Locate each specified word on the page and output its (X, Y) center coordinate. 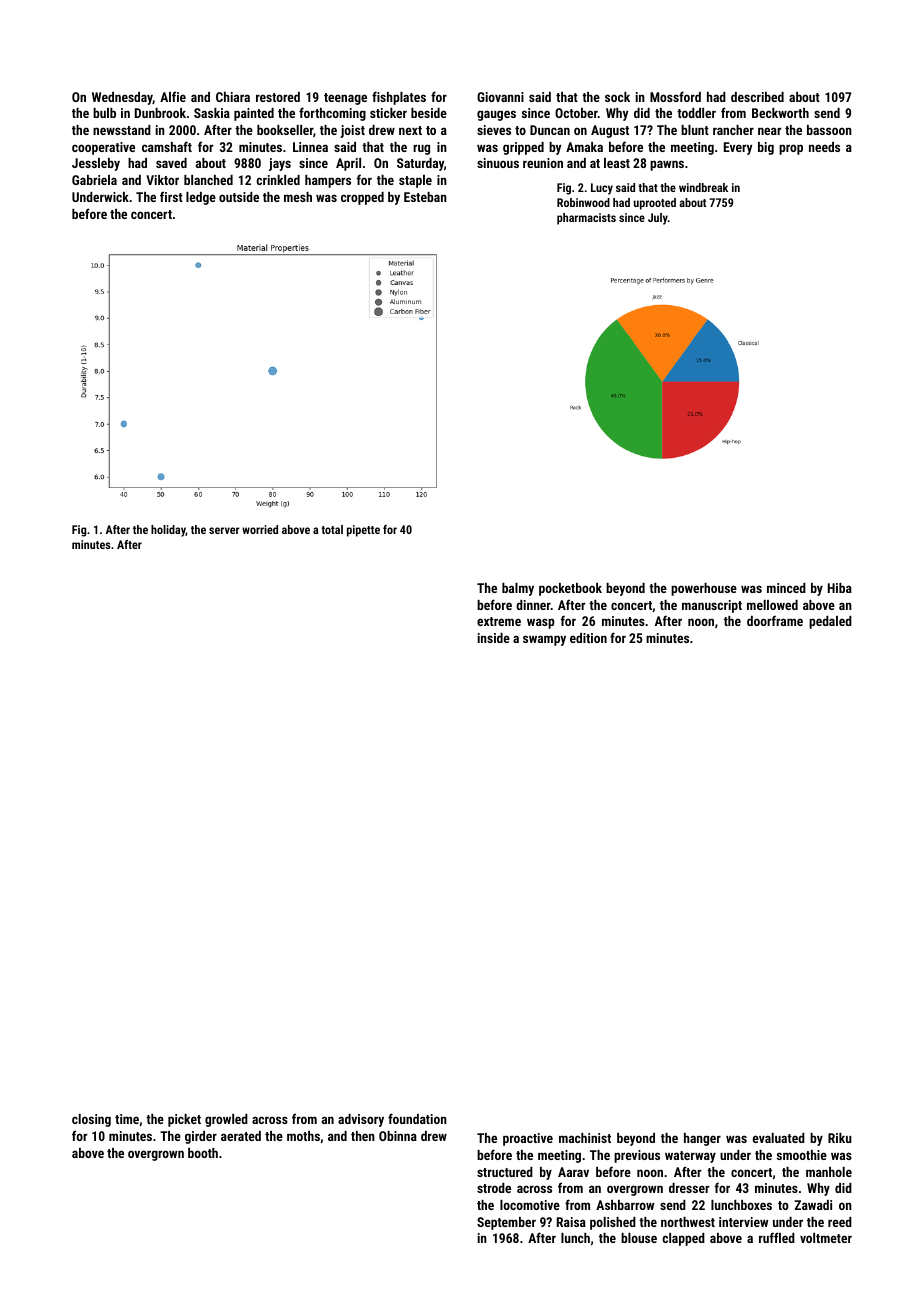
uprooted (655, 204)
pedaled (830, 622)
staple (415, 181)
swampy (544, 640)
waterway (690, 1157)
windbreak (703, 187)
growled (226, 1120)
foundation (417, 1118)
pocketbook (570, 589)
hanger (702, 1139)
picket (184, 1120)
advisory (361, 1120)
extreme (499, 621)
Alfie (173, 96)
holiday (168, 531)
